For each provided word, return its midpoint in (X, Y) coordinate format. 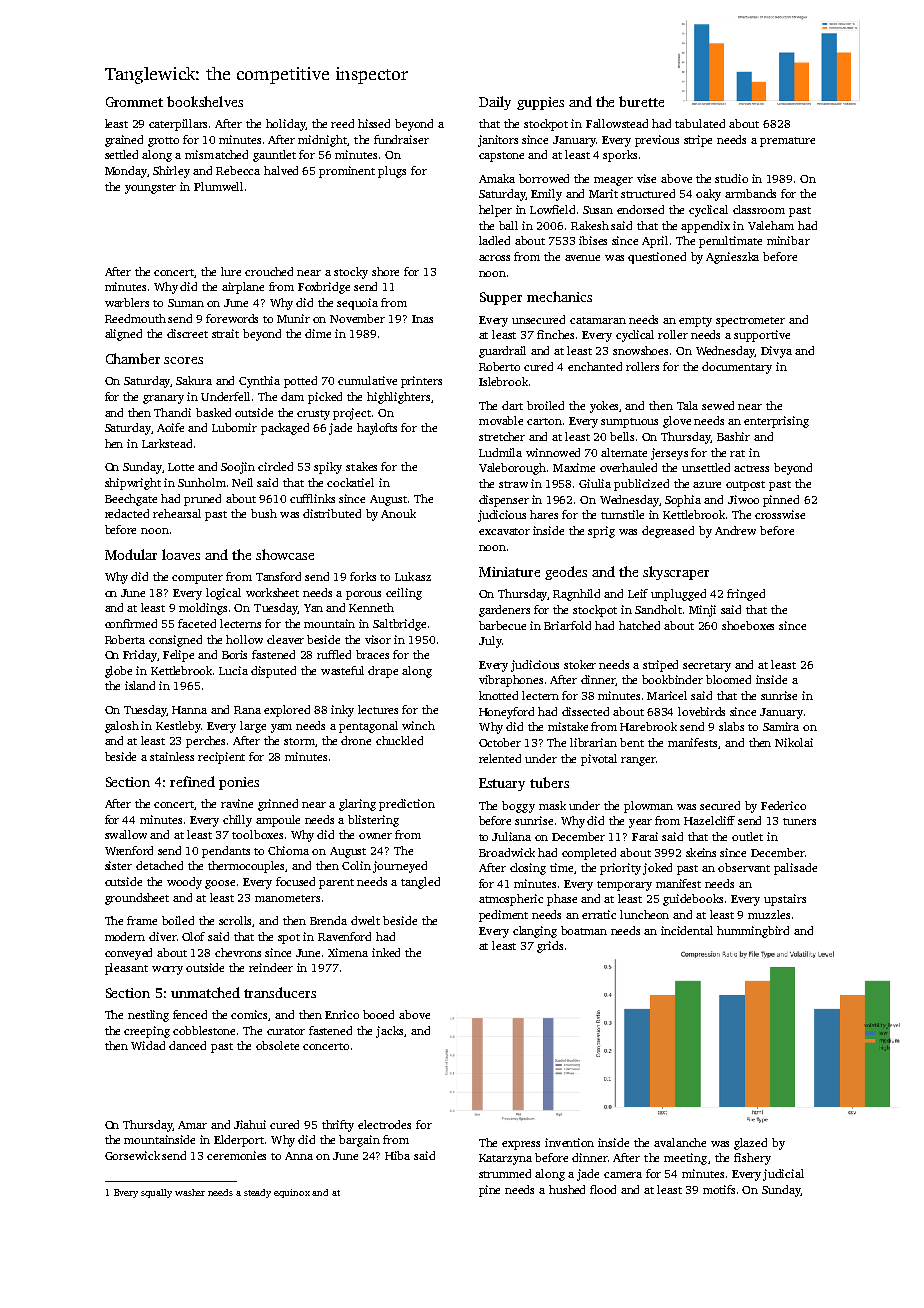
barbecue (502, 625)
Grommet (134, 102)
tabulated (700, 123)
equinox (292, 1193)
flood (603, 1189)
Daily (495, 103)
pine (489, 1191)
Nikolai (794, 742)
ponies (239, 783)
